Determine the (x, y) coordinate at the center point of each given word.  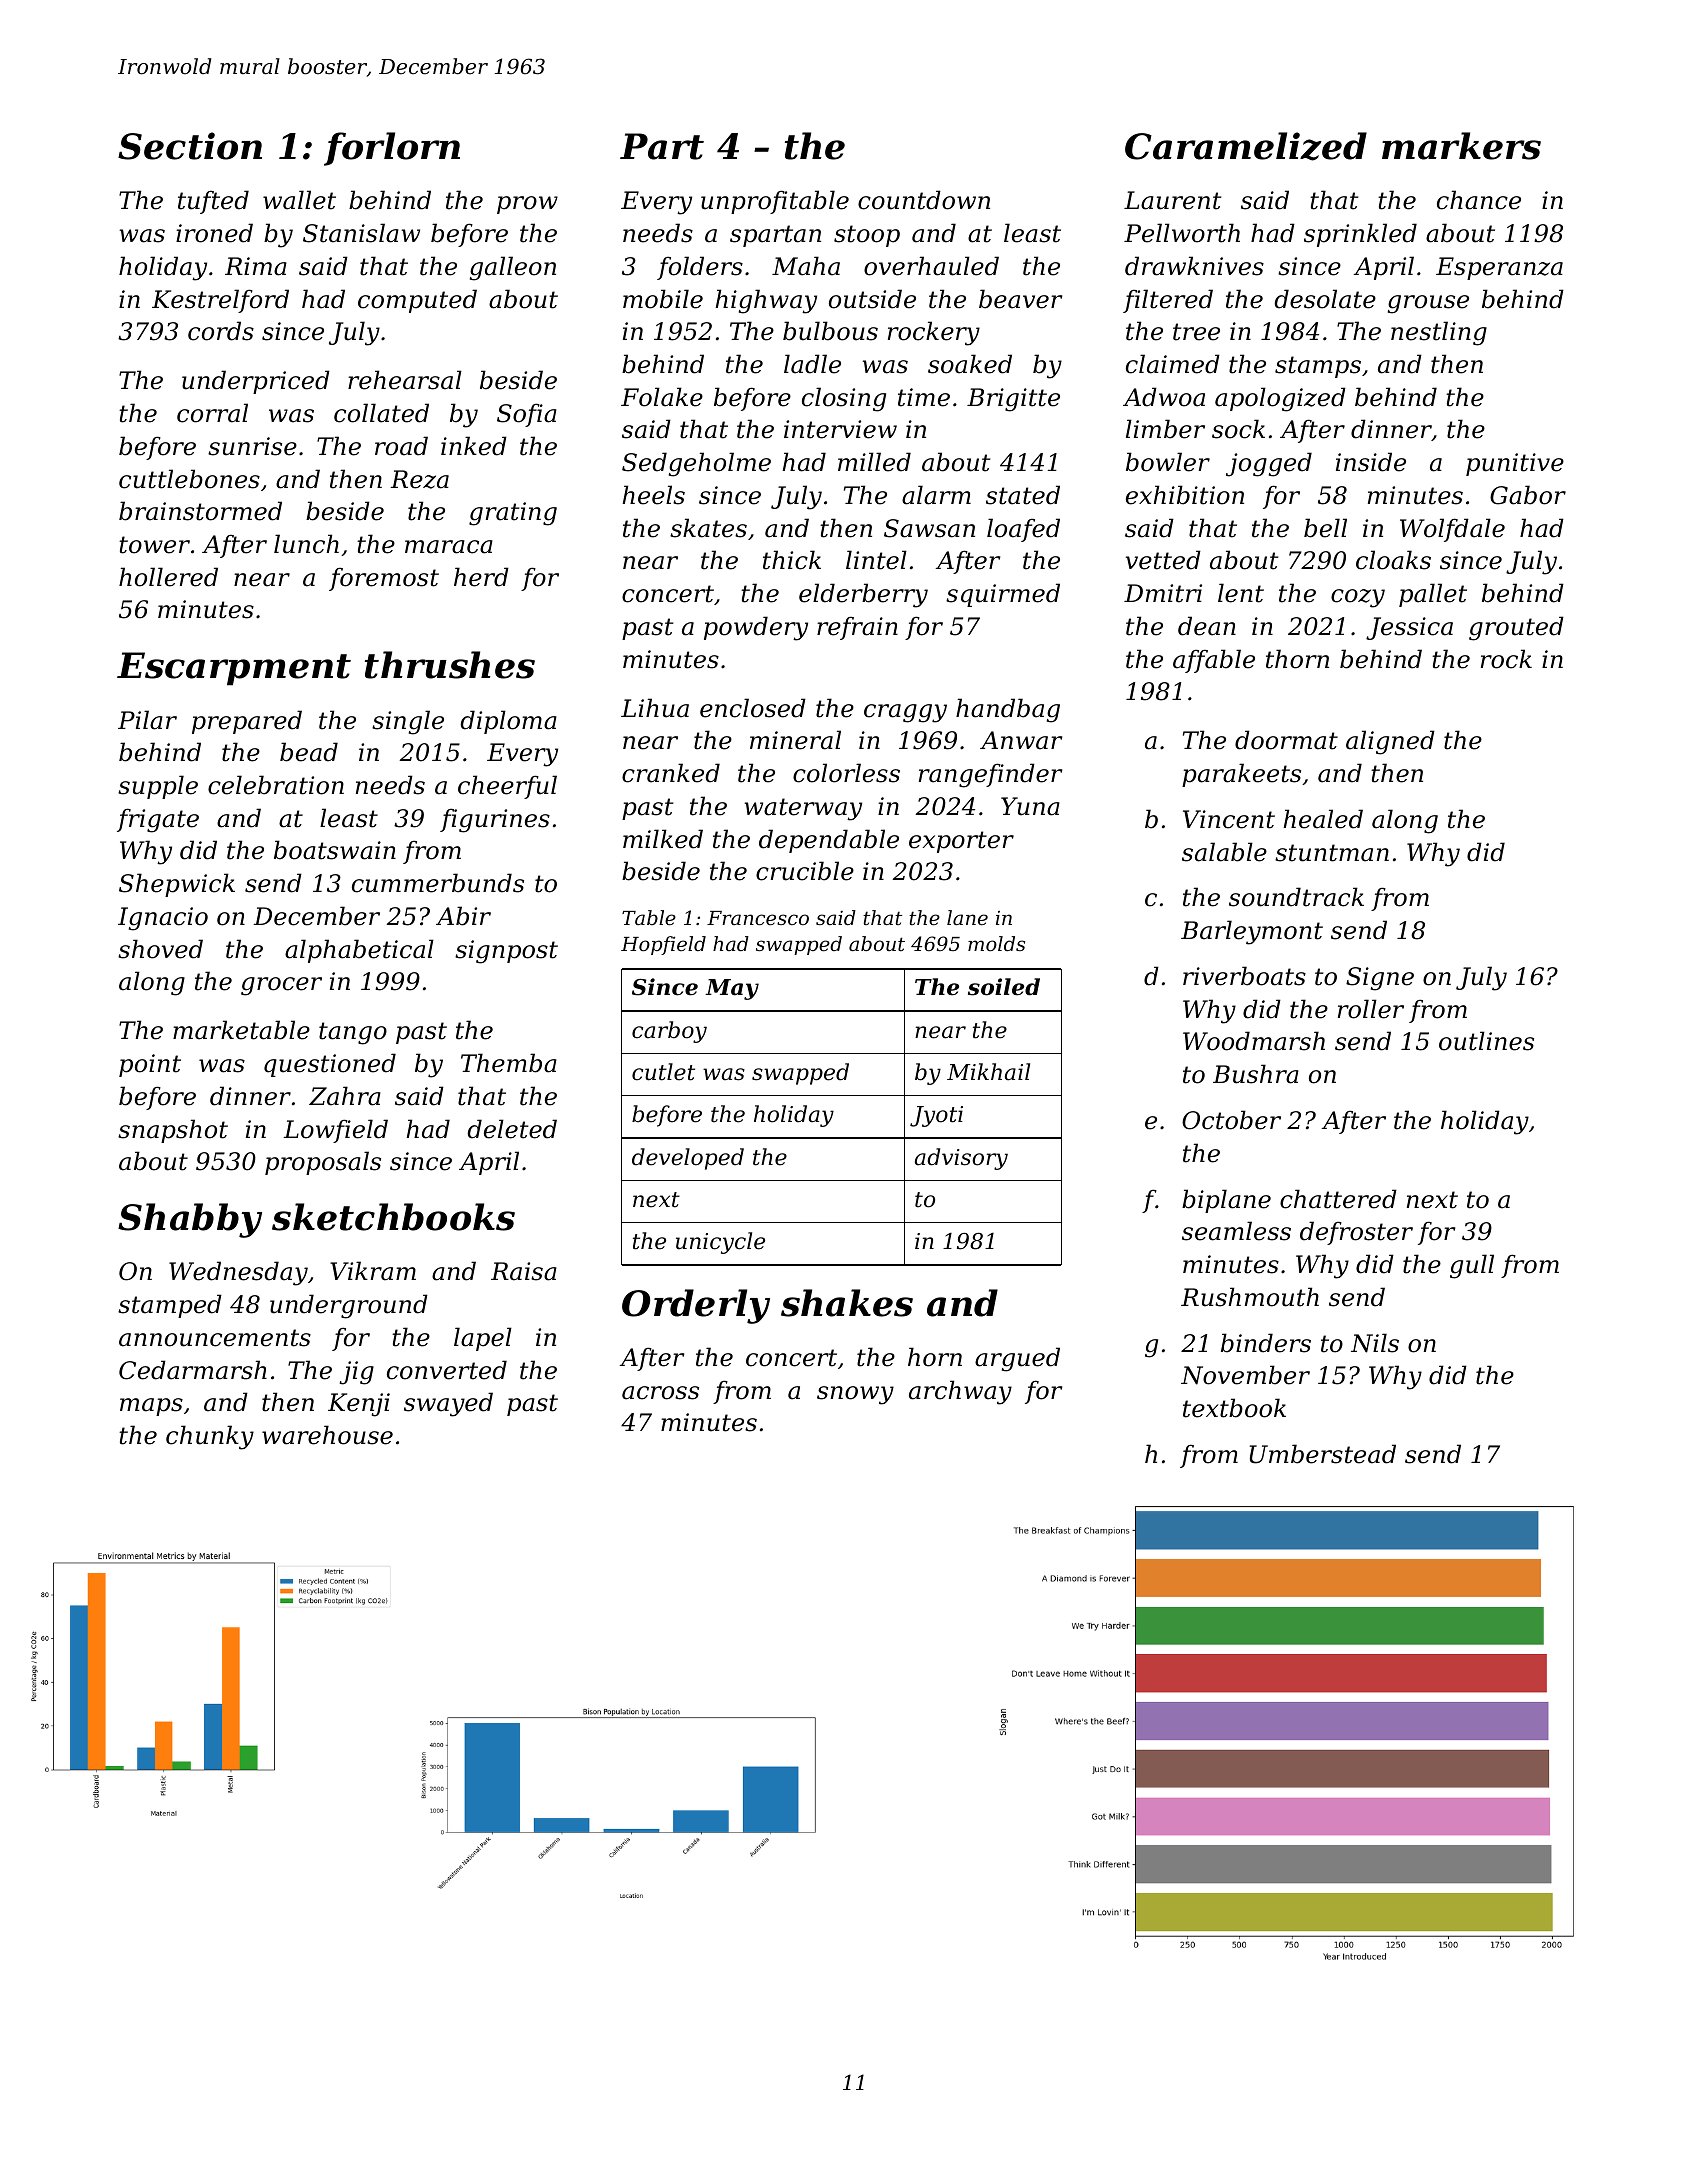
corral (212, 413)
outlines (1486, 1041)
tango (353, 1033)
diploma (508, 722)
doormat (1286, 740)
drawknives (1194, 266)
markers (1461, 146)
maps (151, 1407)
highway (766, 301)
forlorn (392, 149)
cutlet (663, 1072)
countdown (924, 200)
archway (960, 1392)
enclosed (753, 708)
